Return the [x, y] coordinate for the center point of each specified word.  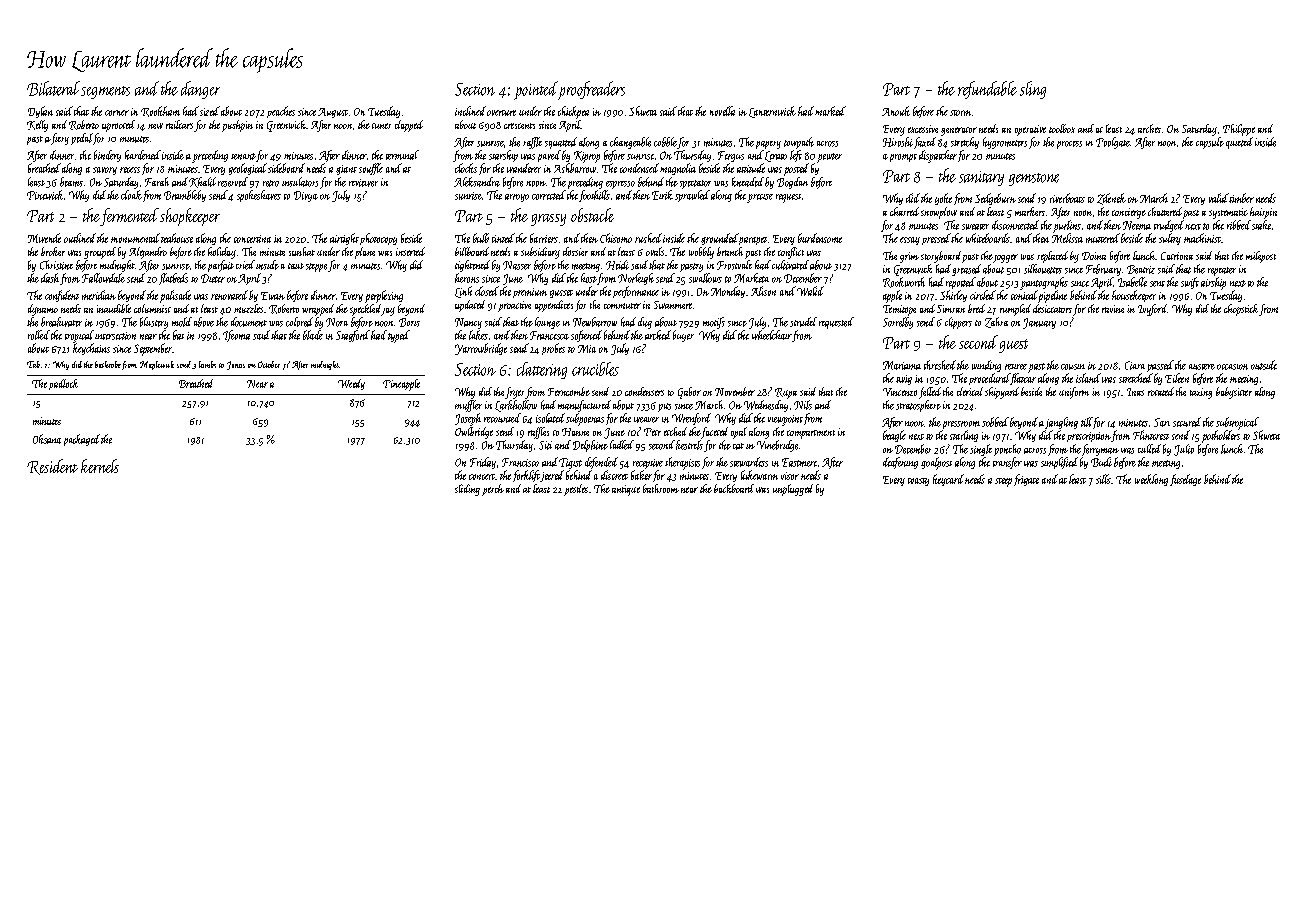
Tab [33, 364]
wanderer [524, 168]
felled [930, 393]
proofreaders [591, 90]
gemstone [1034, 179]
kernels [100, 466]
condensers [644, 391]
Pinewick [45, 195]
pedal [82, 139]
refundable [987, 90]
